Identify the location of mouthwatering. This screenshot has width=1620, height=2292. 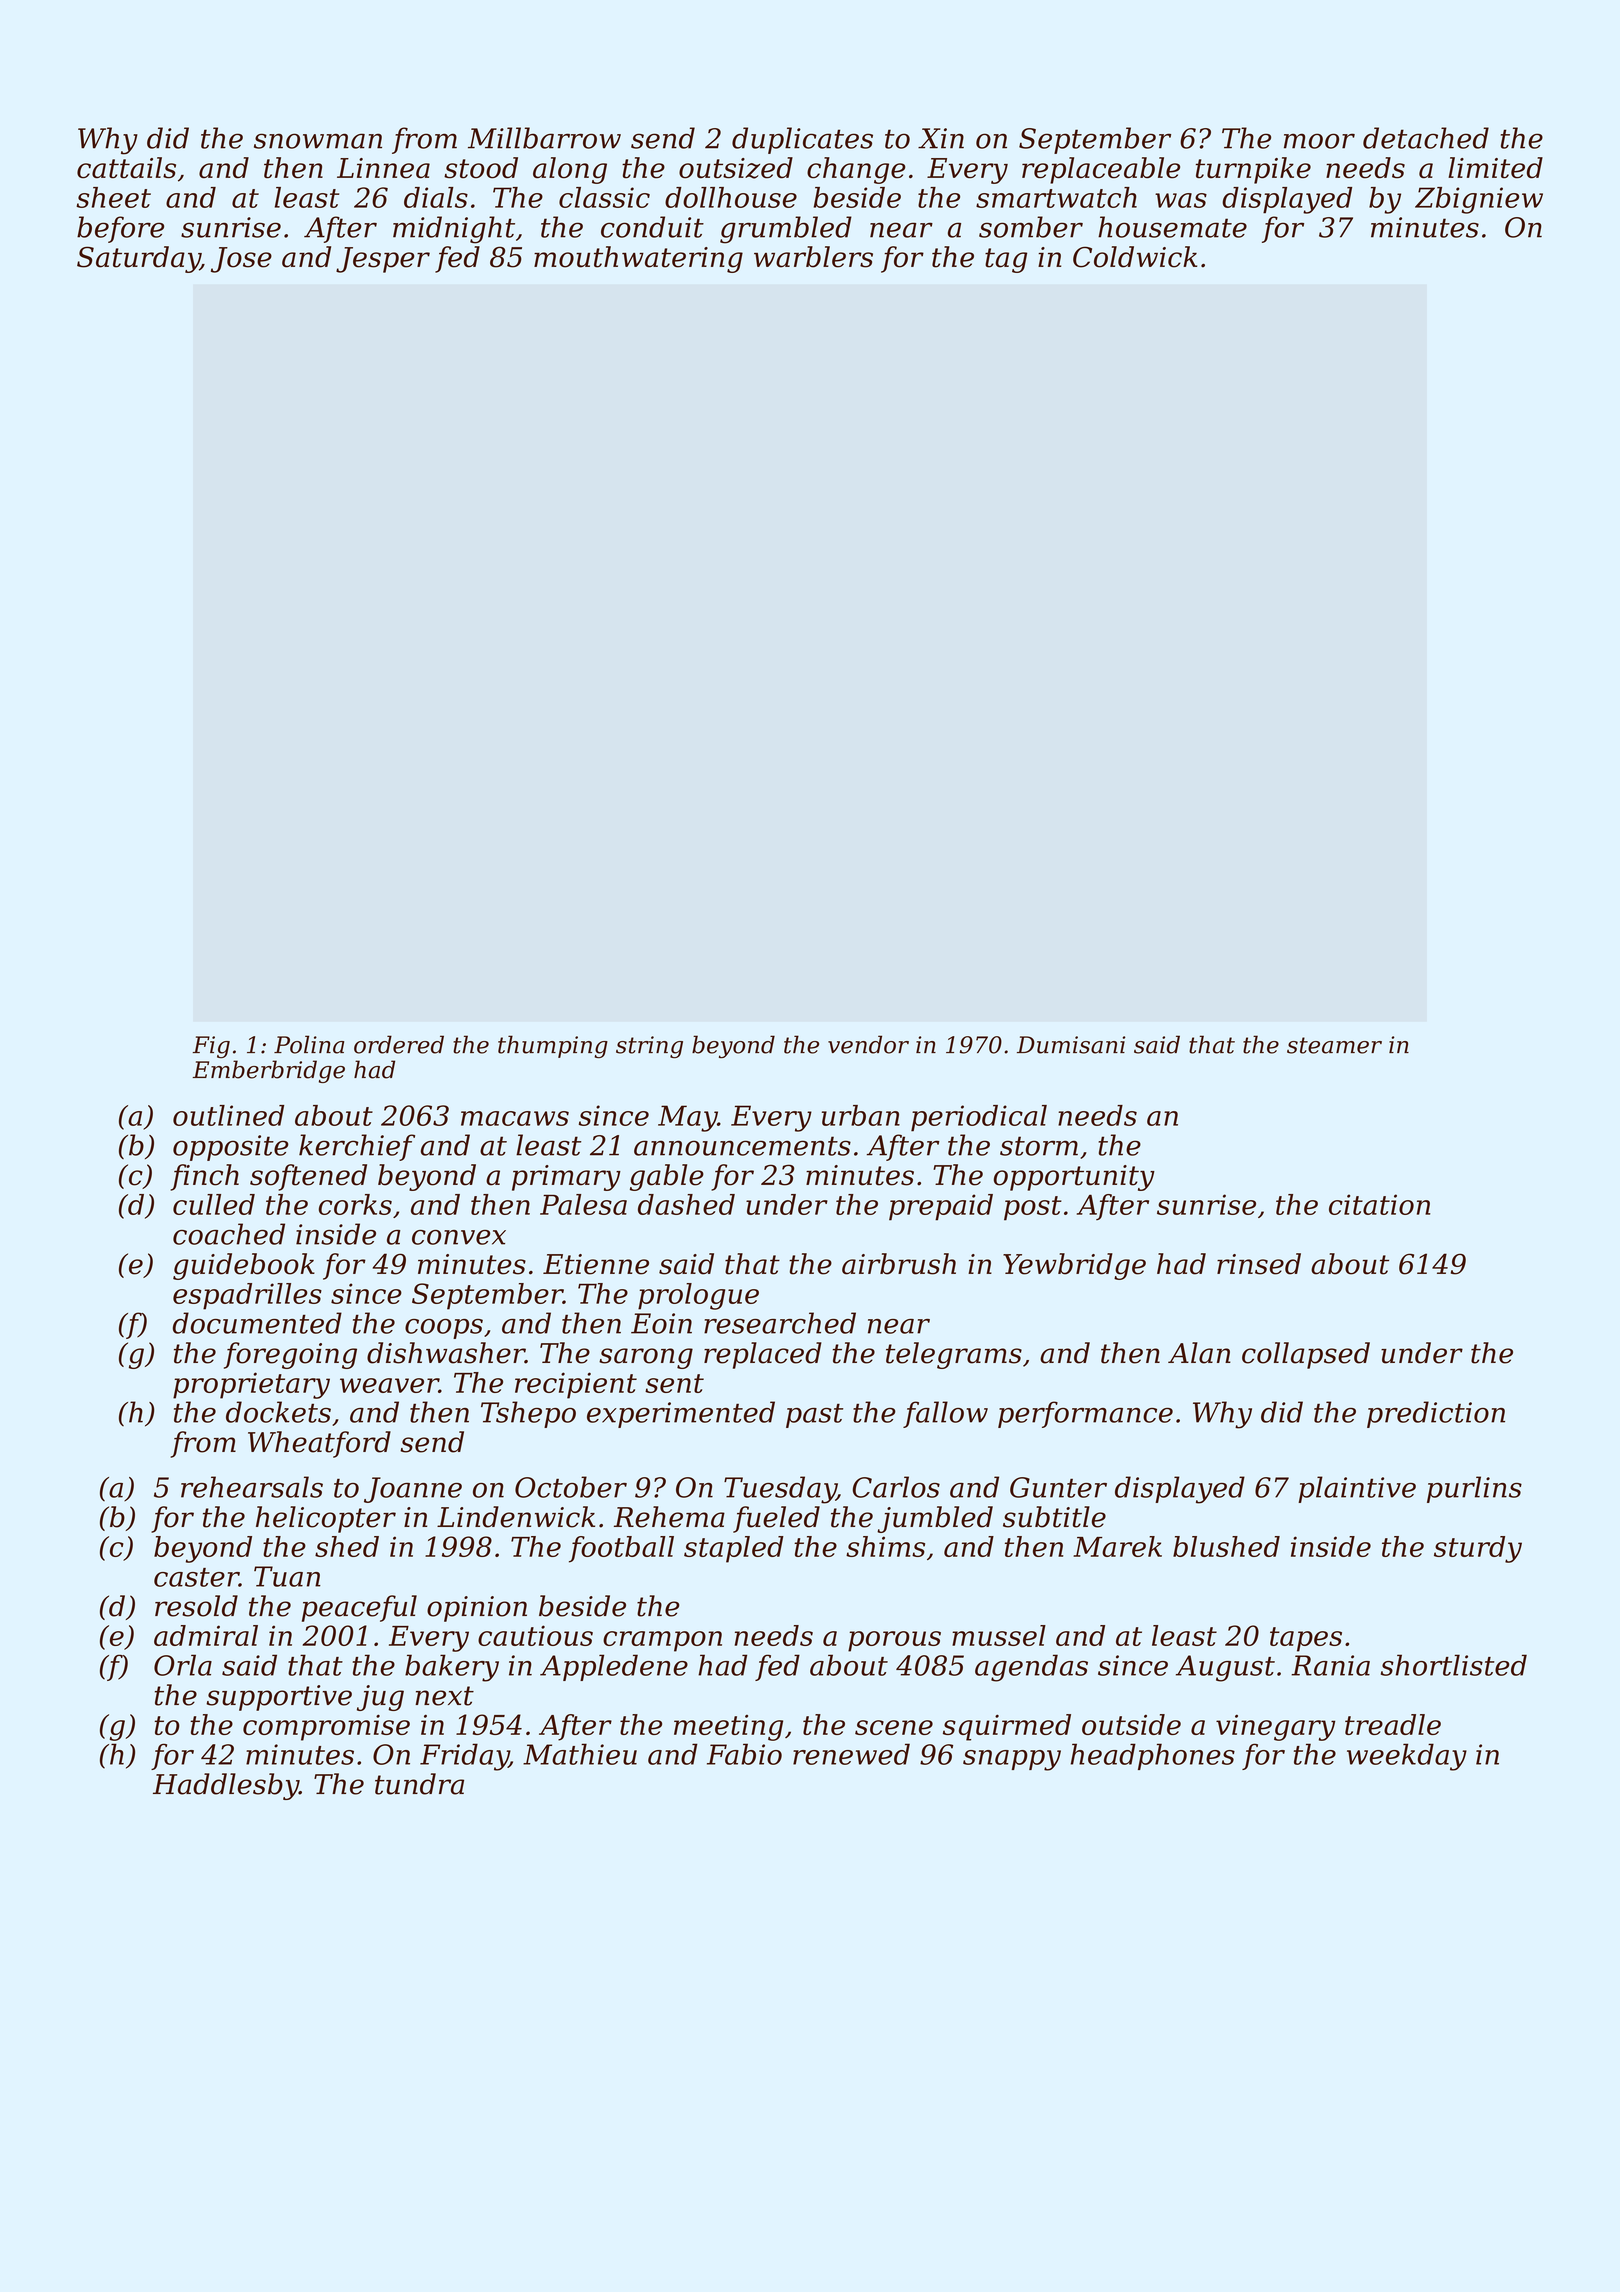
(638, 259).
